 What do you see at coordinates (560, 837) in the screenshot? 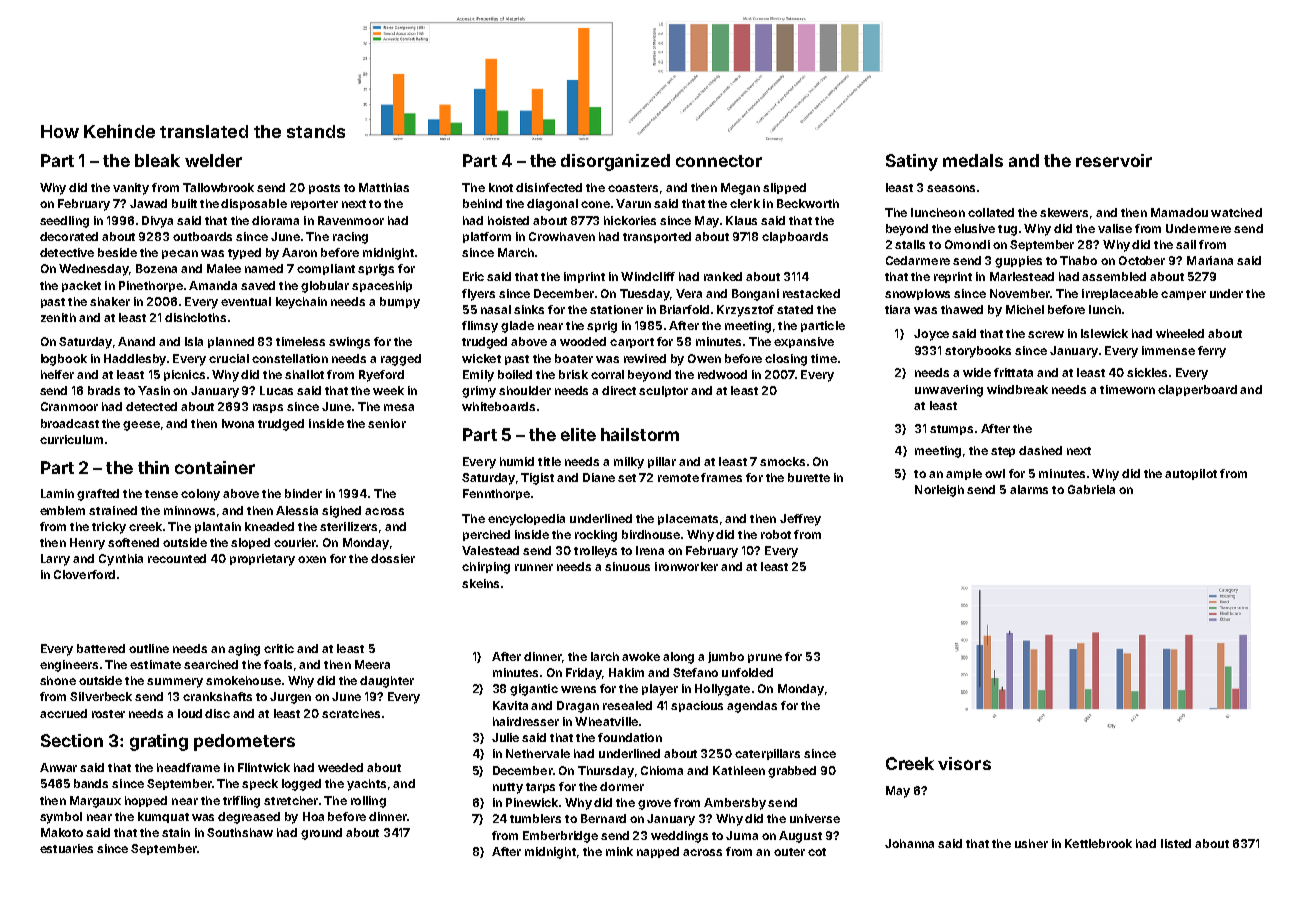
I see `Emberbridge` at bounding box center [560, 837].
